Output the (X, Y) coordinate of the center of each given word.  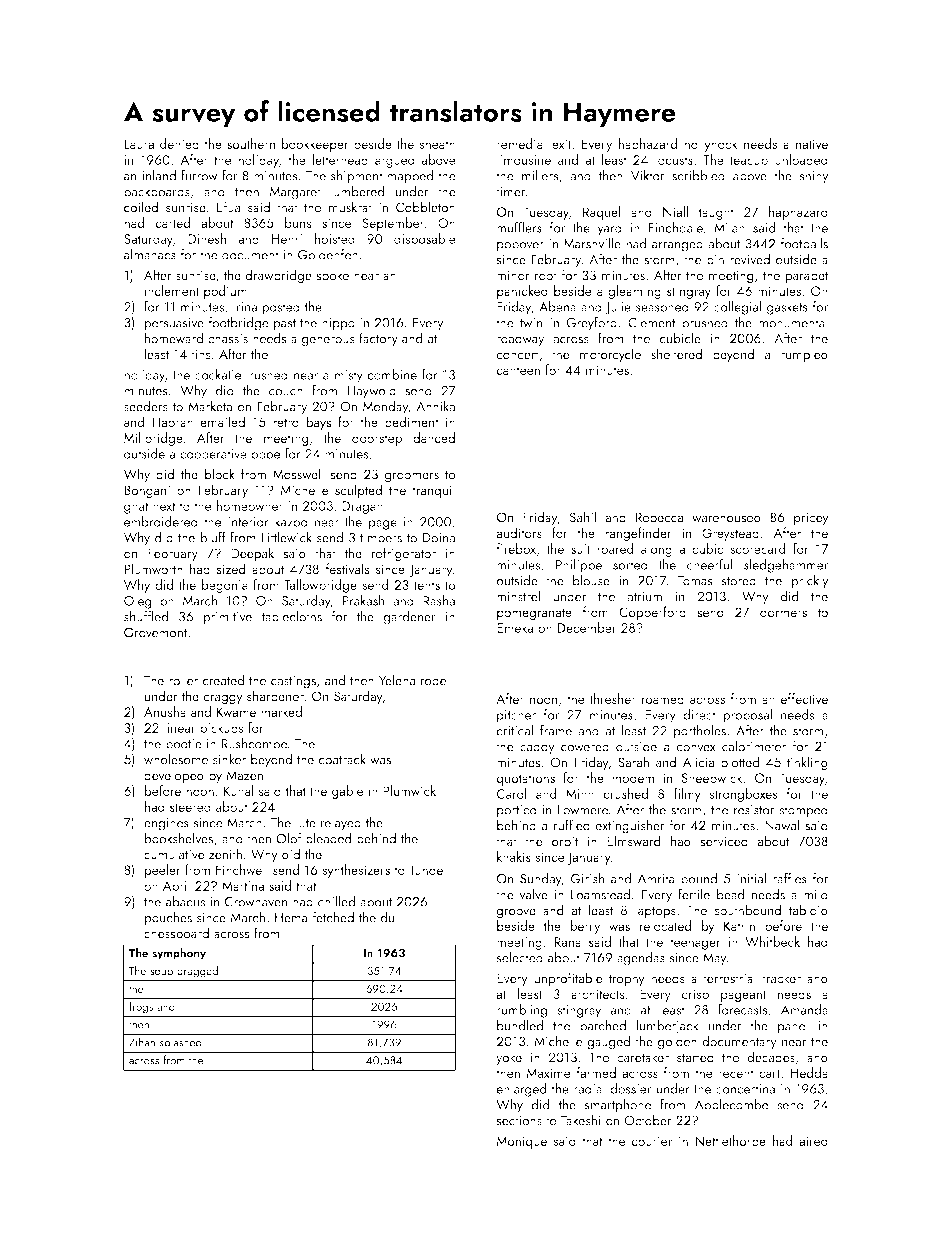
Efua (228, 207)
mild (816, 894)
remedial (521, 143)
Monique (522, 1142)
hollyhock (711, 145)
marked (281, 711)
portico (517, 811)
